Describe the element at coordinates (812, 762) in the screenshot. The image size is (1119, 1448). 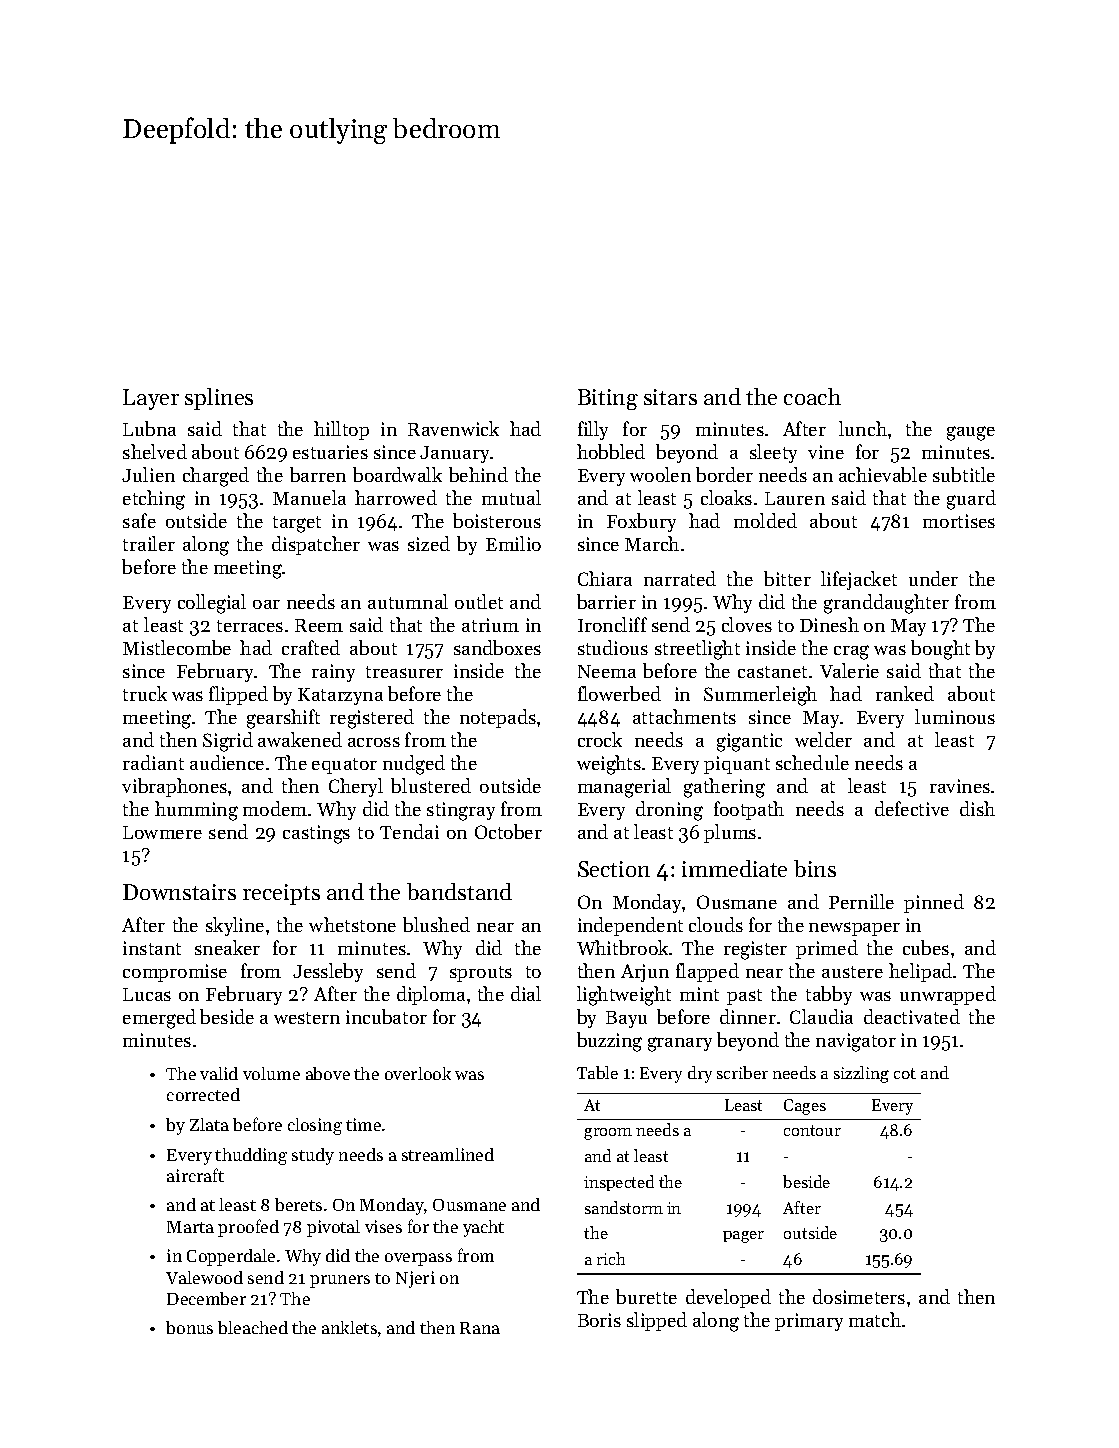
I see `schedule` at that location.
